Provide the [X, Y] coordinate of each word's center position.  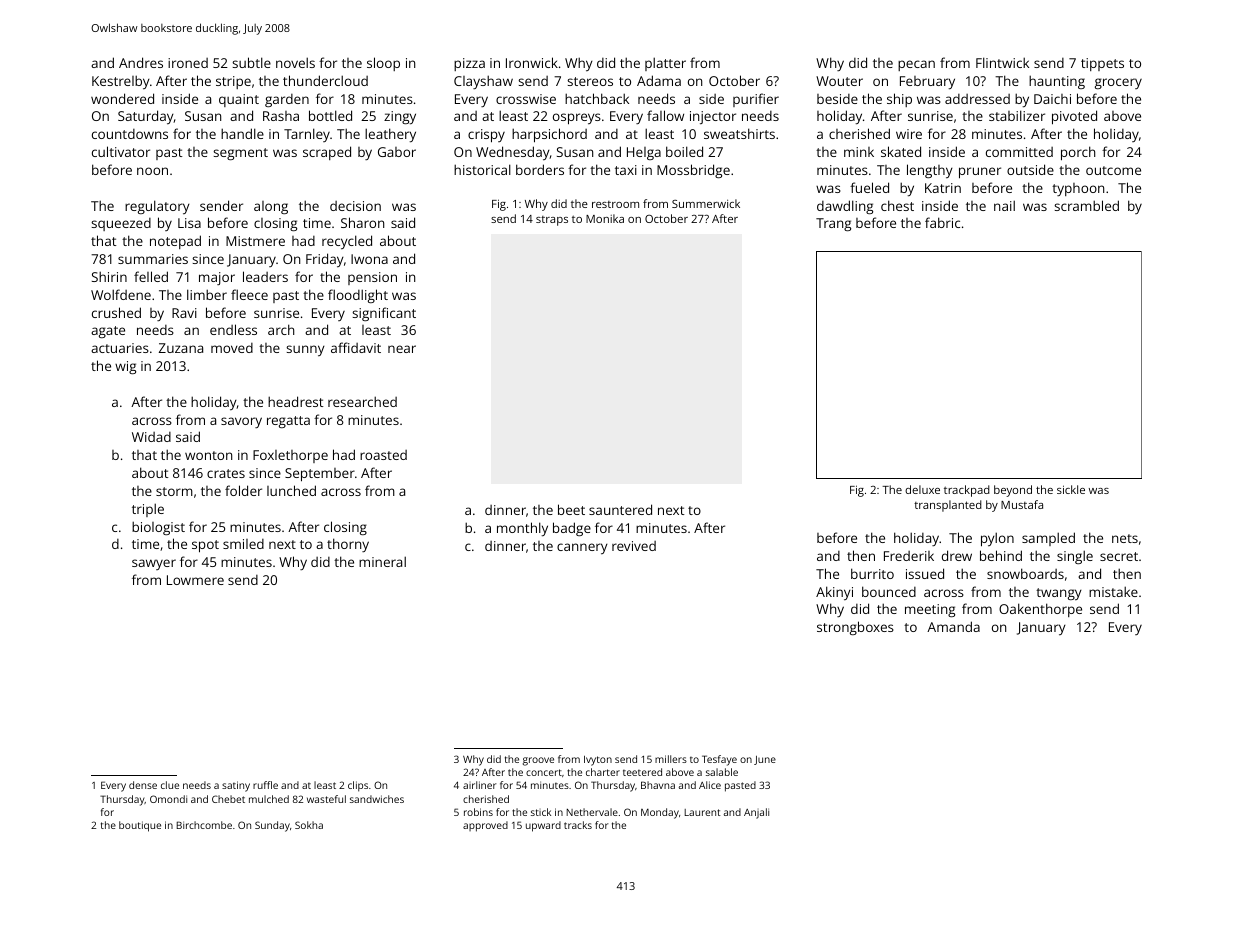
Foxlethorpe [290, 456]
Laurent [702, 812]
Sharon [362, 222]
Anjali [756, 813]
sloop [383, 64]
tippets [1102, 64]
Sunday [272, 826]
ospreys [577, 119]
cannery [582, 549]
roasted [383, 455]
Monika [605, 218]
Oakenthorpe [1040, 610]
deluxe [922, 489]
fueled [869, 187]
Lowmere [195, 580]
